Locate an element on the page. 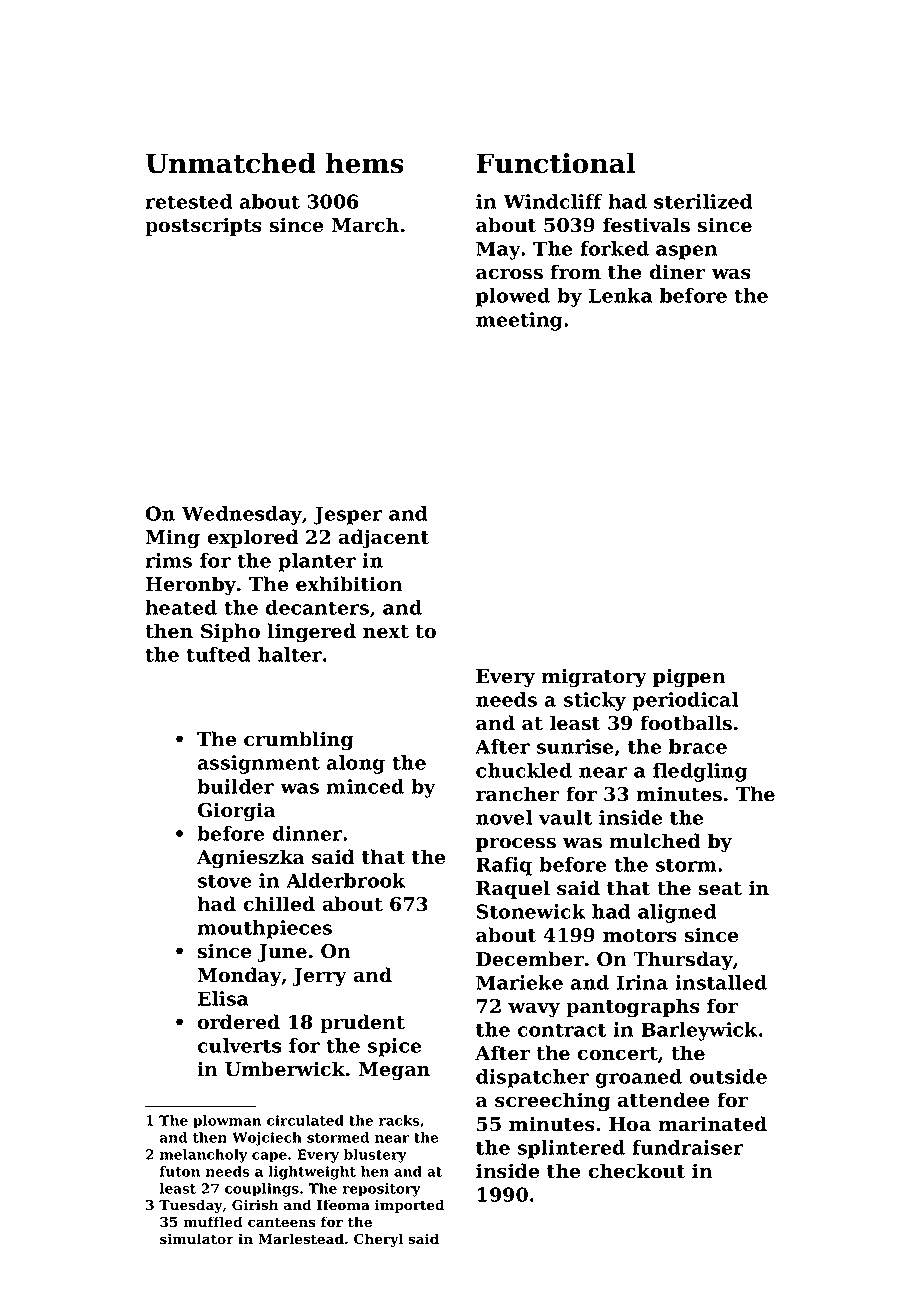 The image size is (924, 1314). Unmatched is located at coordinates (231, 163).
